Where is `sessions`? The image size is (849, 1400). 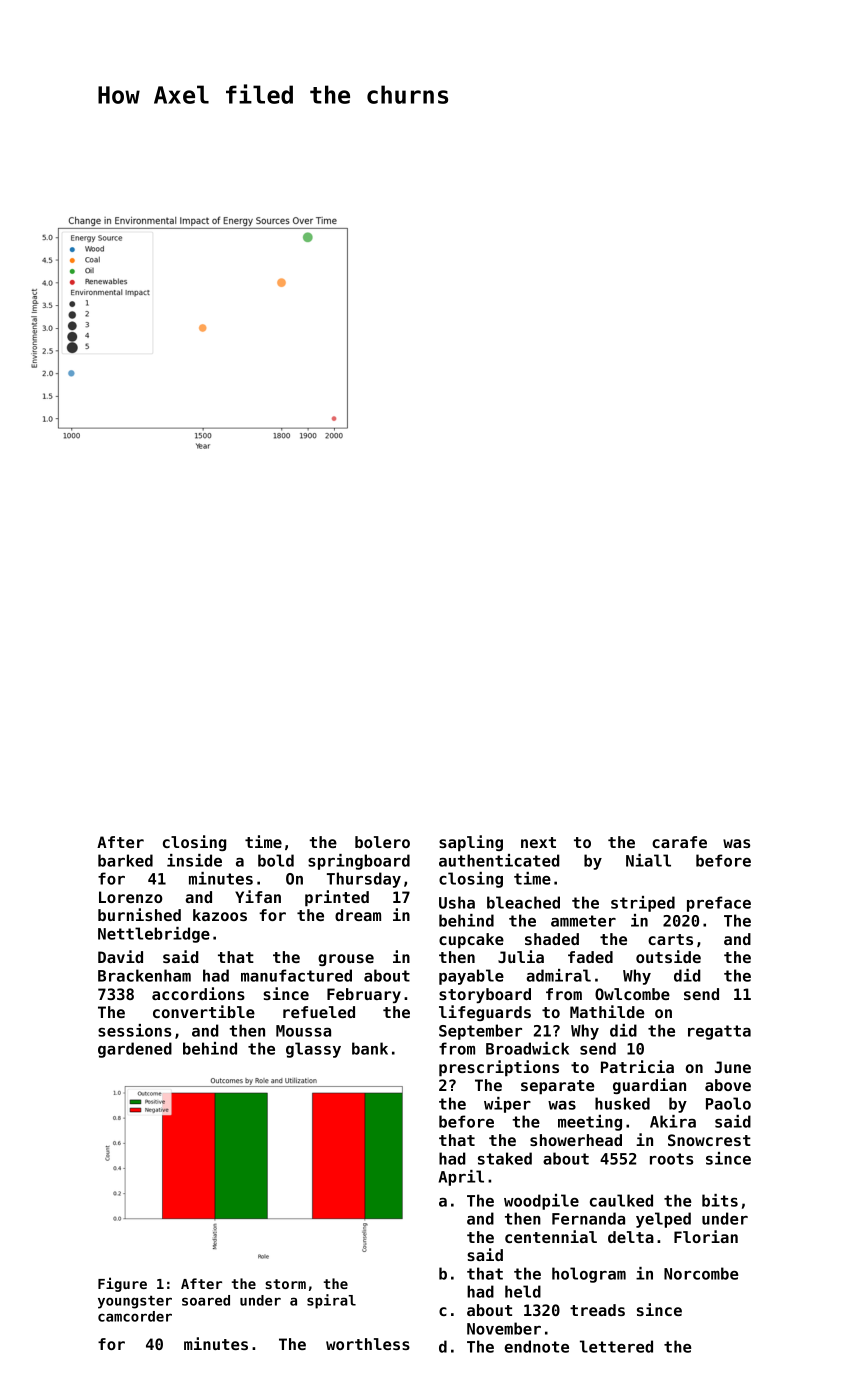 sessions is located at coordinates (134, 1030).
